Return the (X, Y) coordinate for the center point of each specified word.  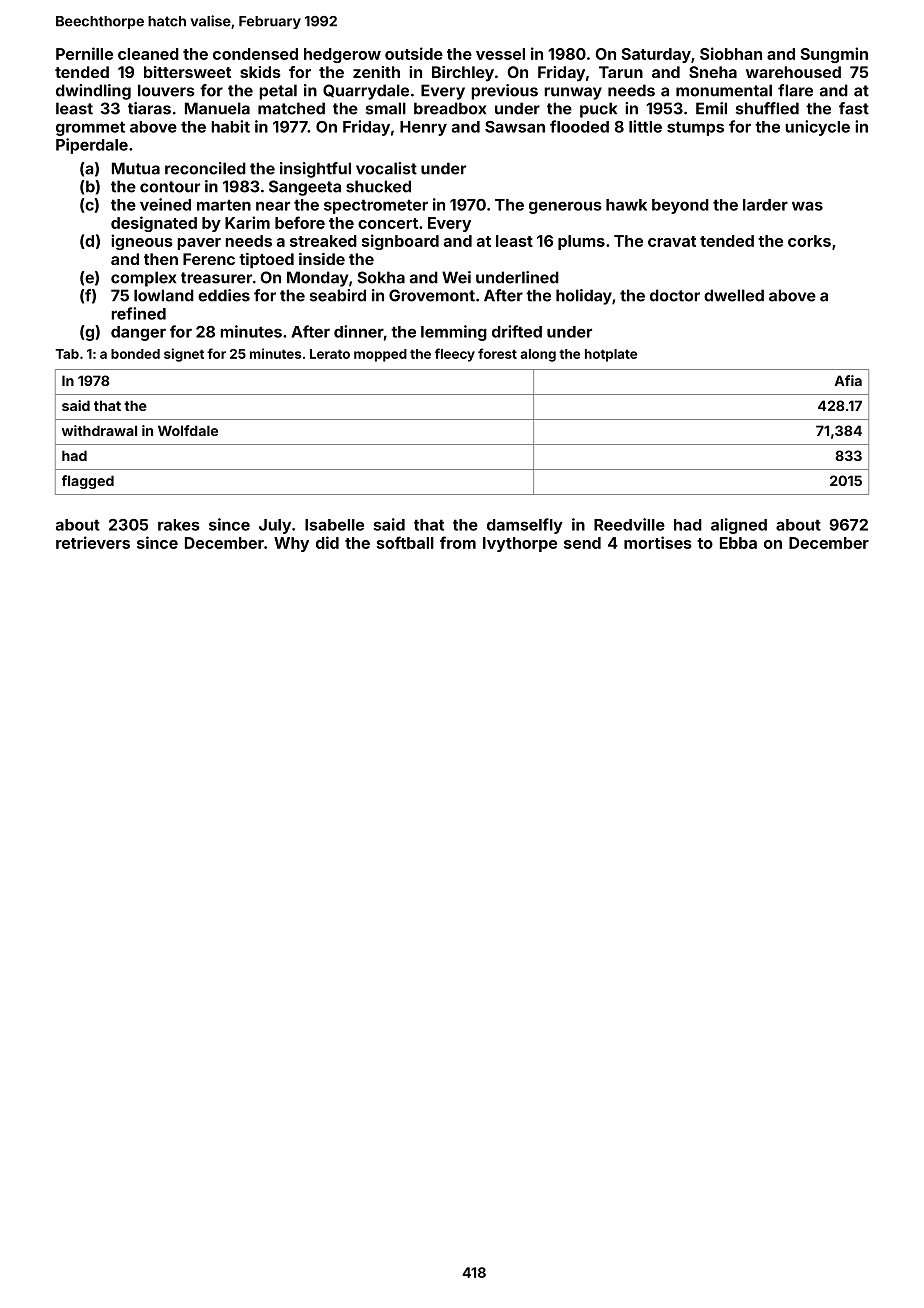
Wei (456, 277)
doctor (675, 295)
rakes (179, 525)
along (538, 355)
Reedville (629, 524)
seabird (338, 295)
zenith (376, 72)
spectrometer (376, 206)
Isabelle (334, 525)
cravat (672, 241)
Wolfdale (188, 430)
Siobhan (731, 53)
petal (278, 92)
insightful (315, 170)
